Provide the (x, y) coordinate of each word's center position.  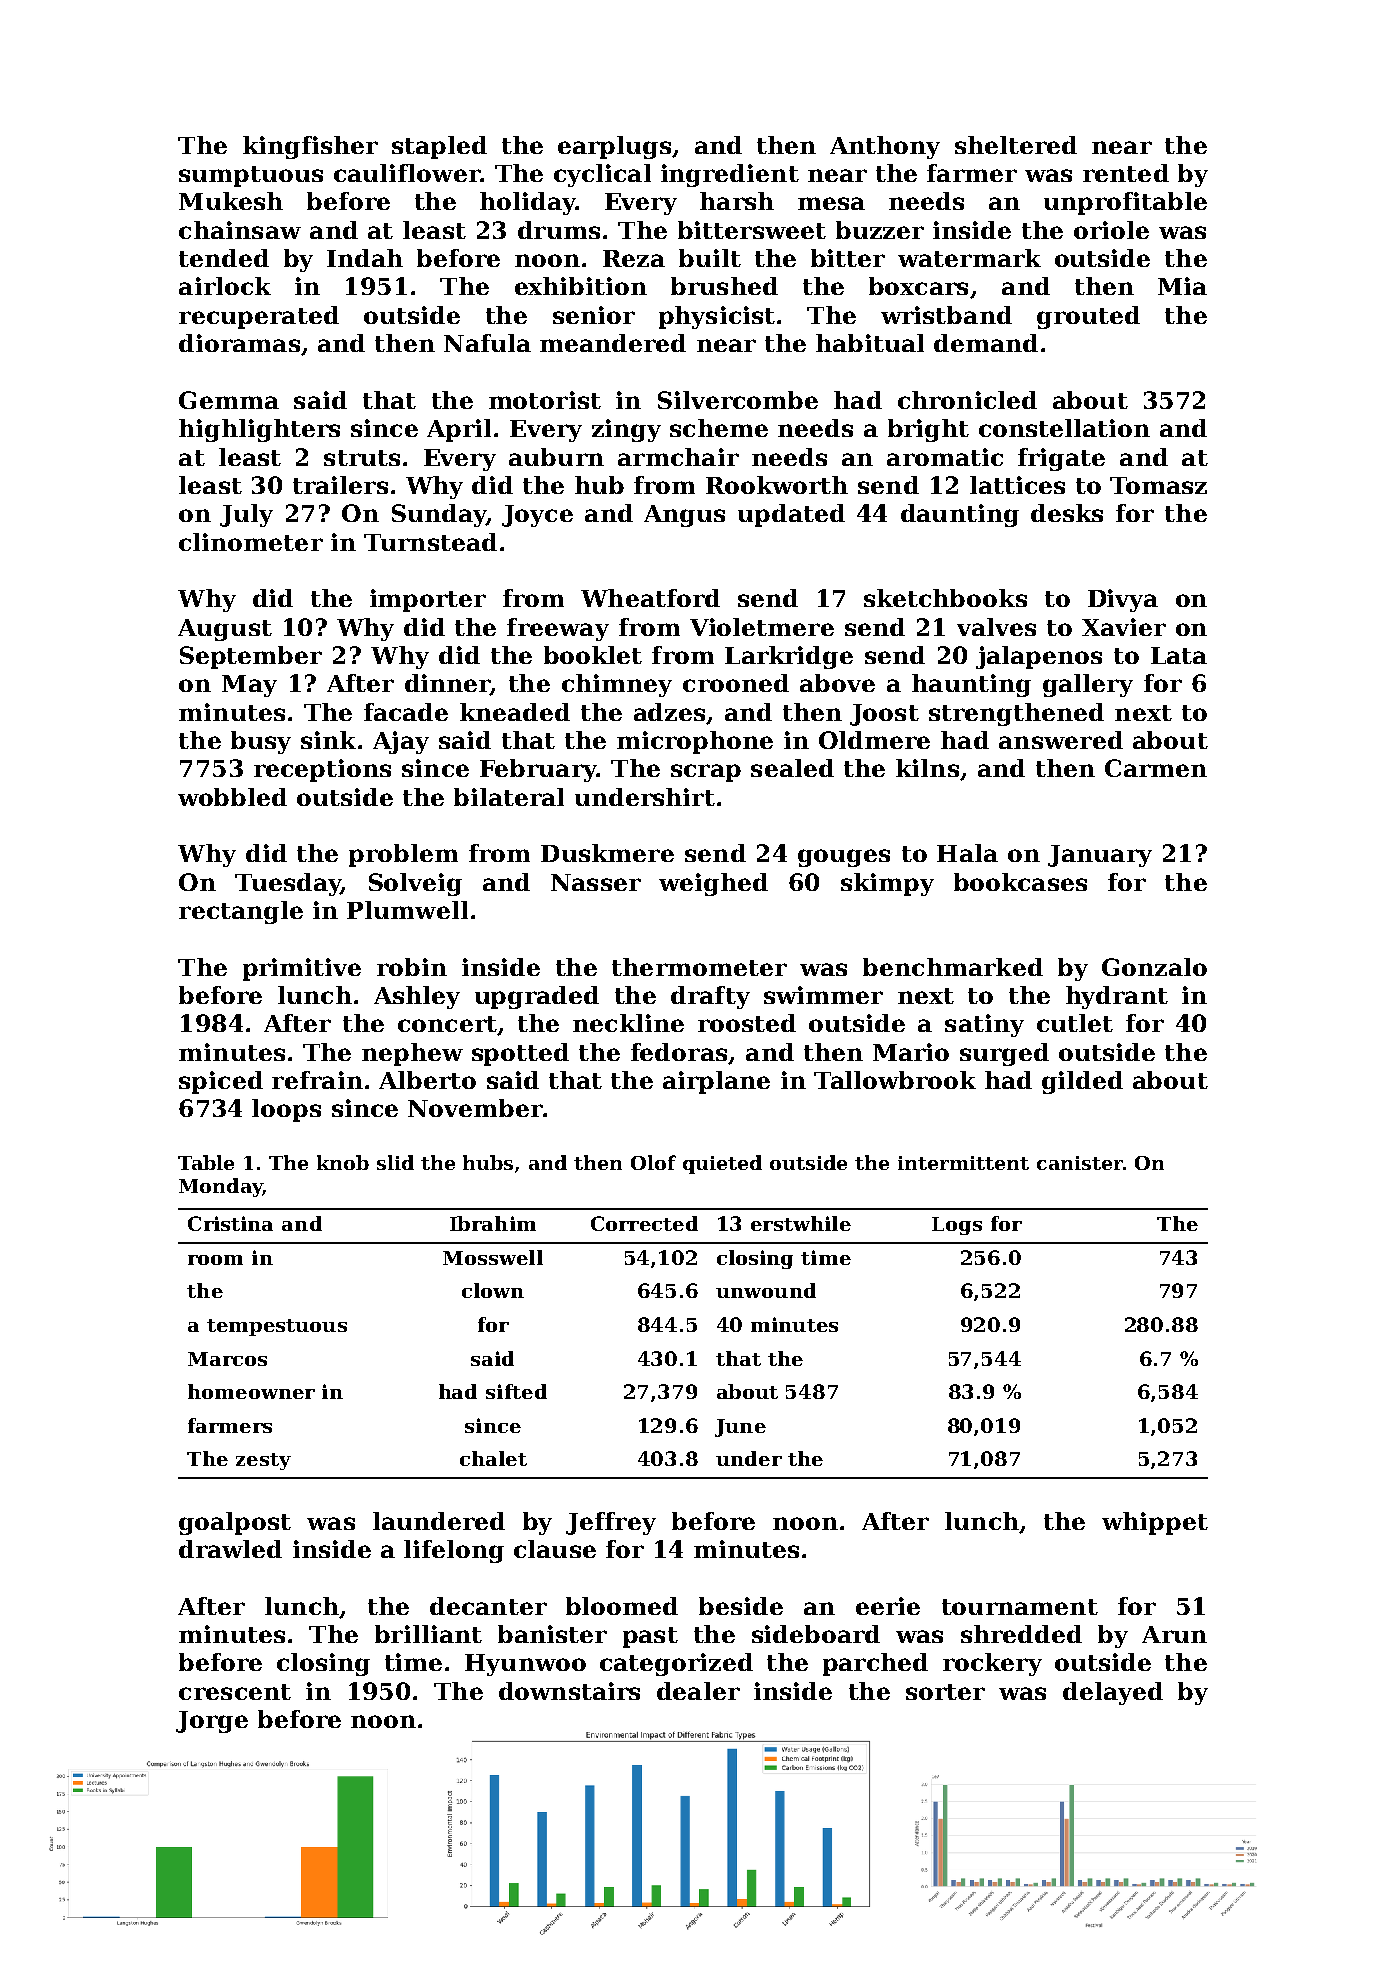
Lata (1179, 655)
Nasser (596, 882)
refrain (317, 1080)
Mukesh (231, 201)
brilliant (428, 1634)
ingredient (730, 175)
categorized (676, 1664)
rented (1126, 173)
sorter (945, 1692)
